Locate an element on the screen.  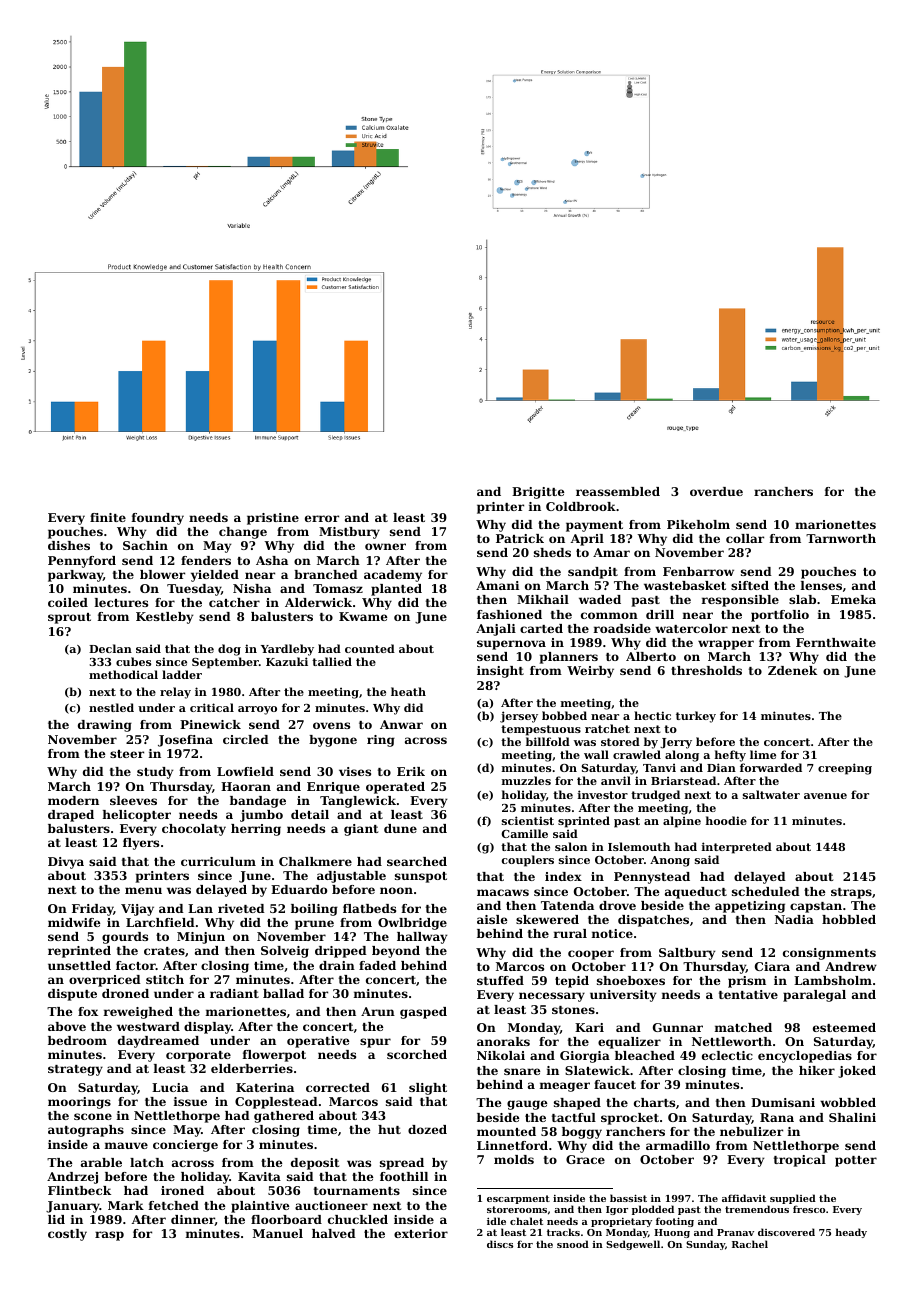
joked is located at coordinates (857, 1072).
